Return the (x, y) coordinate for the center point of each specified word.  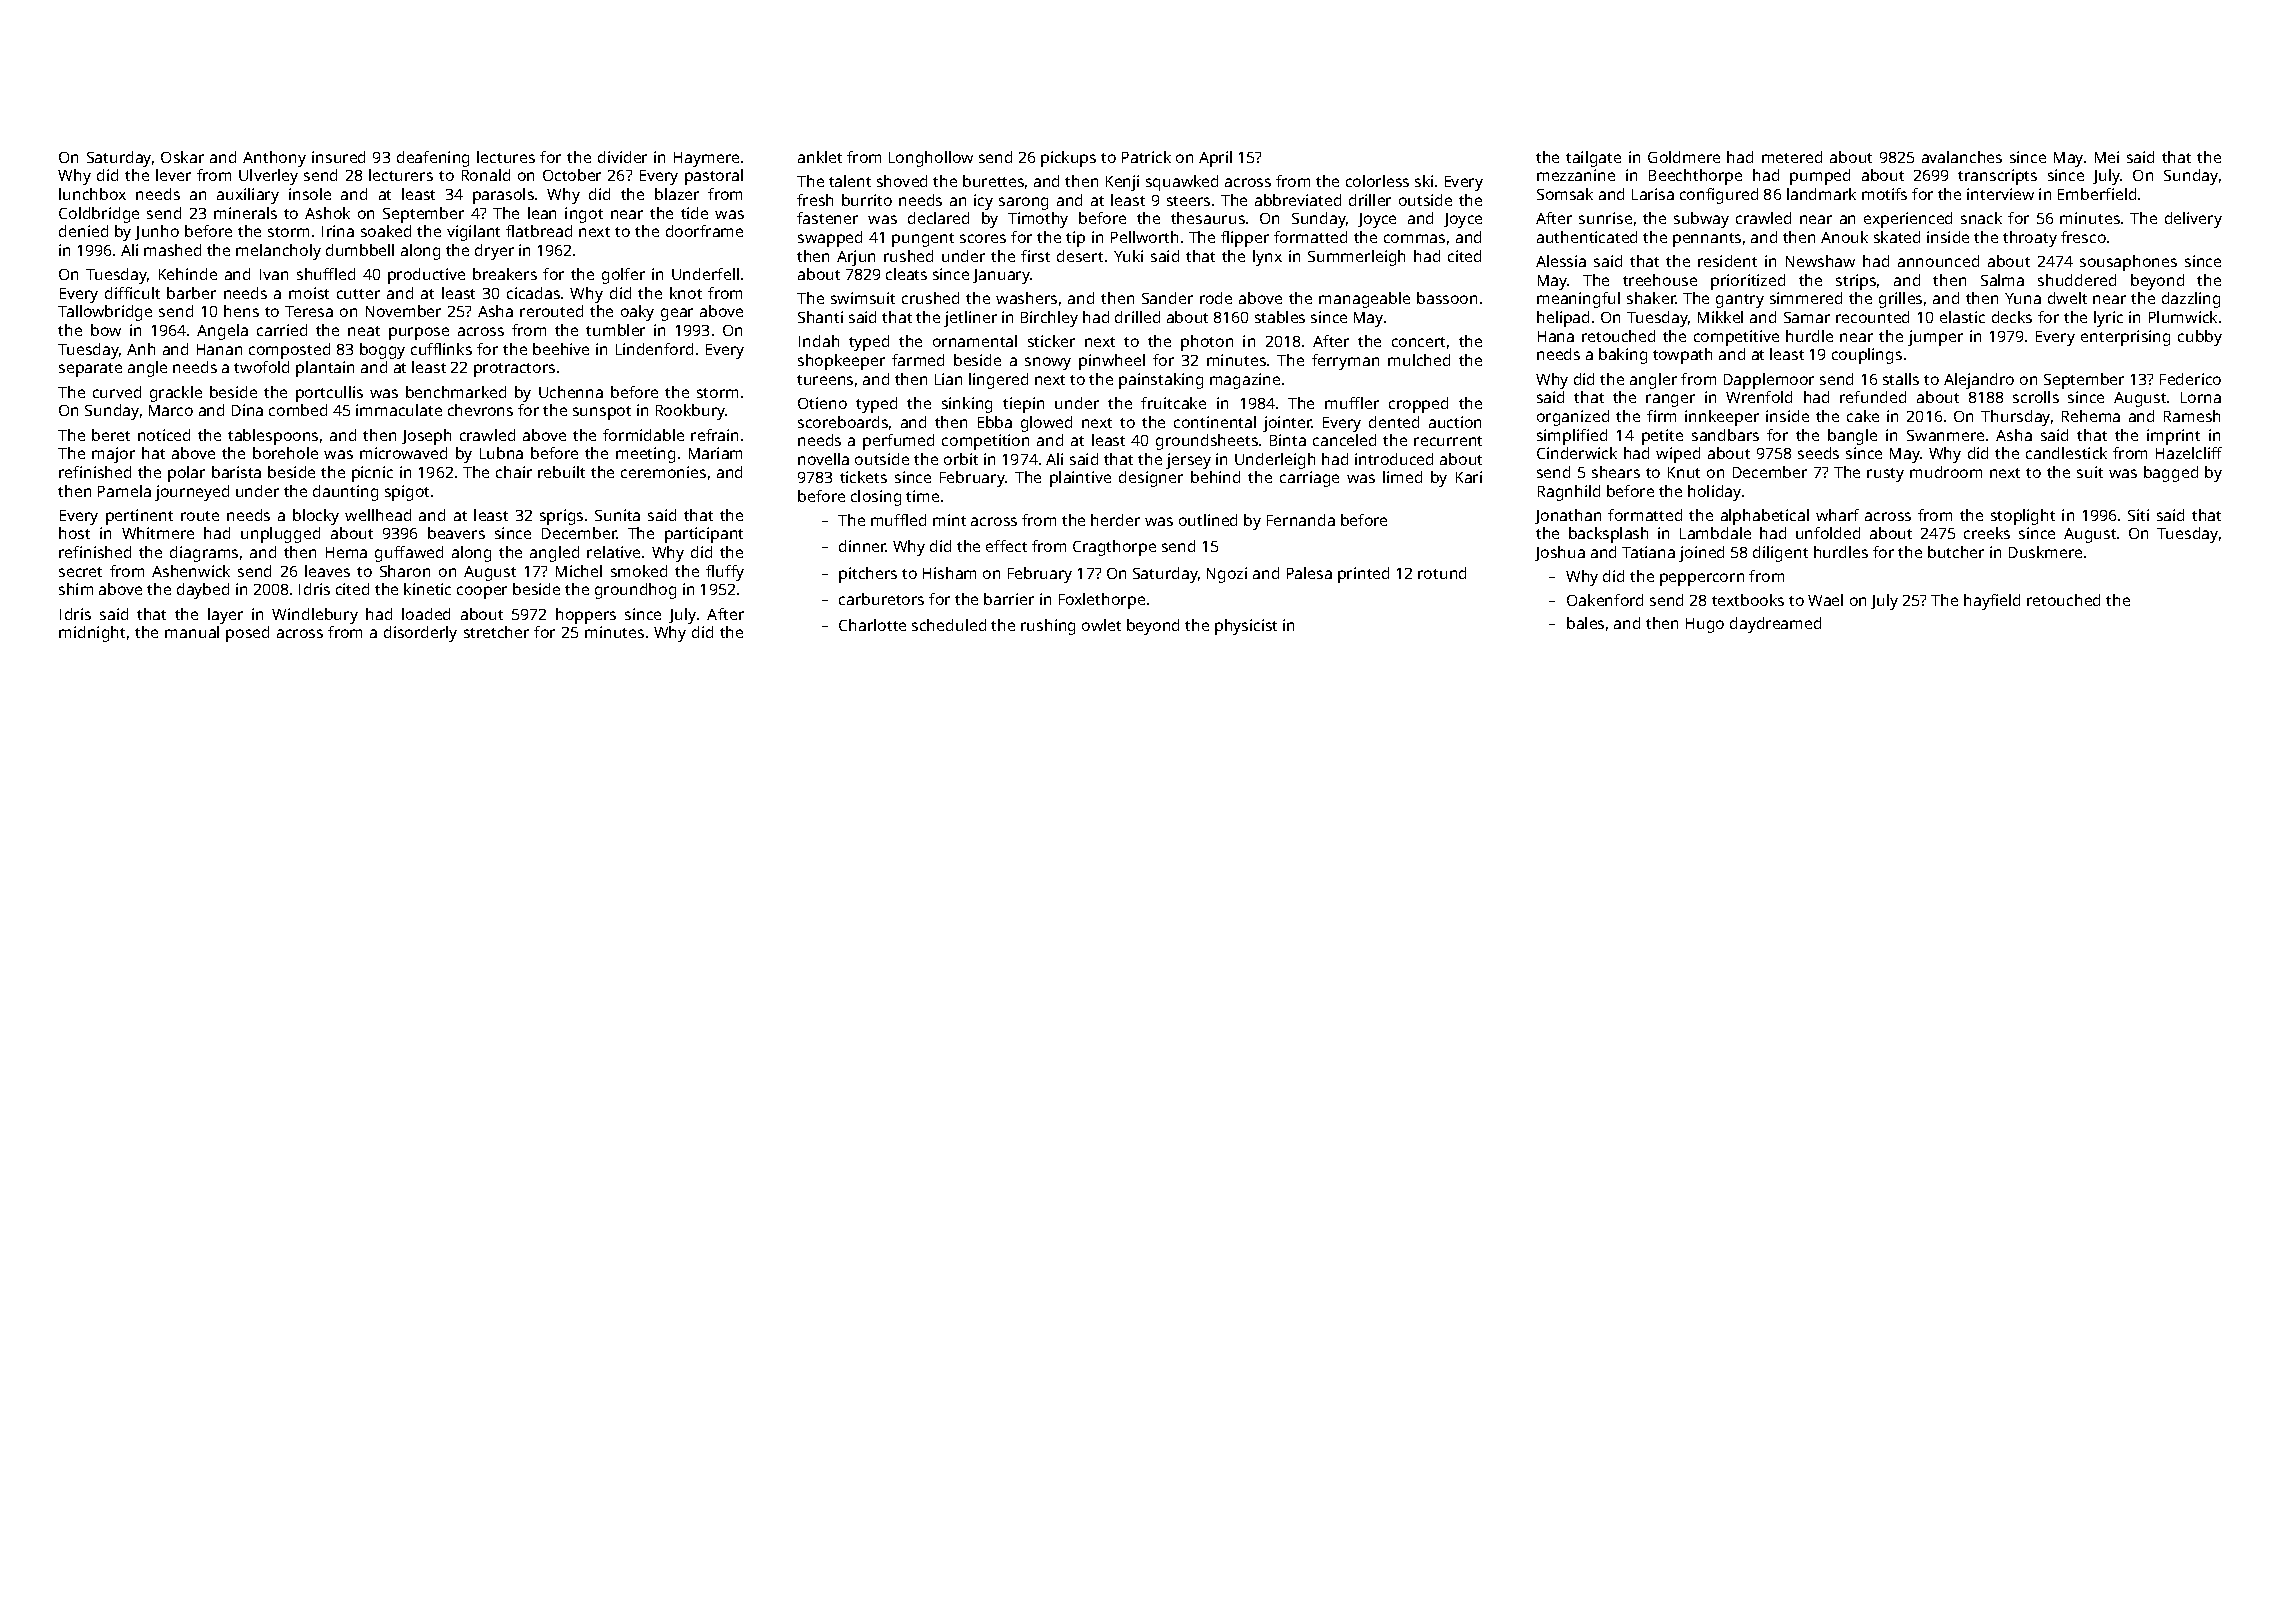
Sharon (405, 571)
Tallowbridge (105, 313)
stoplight (2023, 517)
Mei (2107, 157)
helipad (1563, 319)
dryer (494, 252)
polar (186, 474)
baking (1623, 356)
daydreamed (1775, 625)
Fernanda (1301, 520)
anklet (820, 157)
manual (192, 632)
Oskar (182, 157)
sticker (1051, 341)
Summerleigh (1356, 258)
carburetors (881, 599)
